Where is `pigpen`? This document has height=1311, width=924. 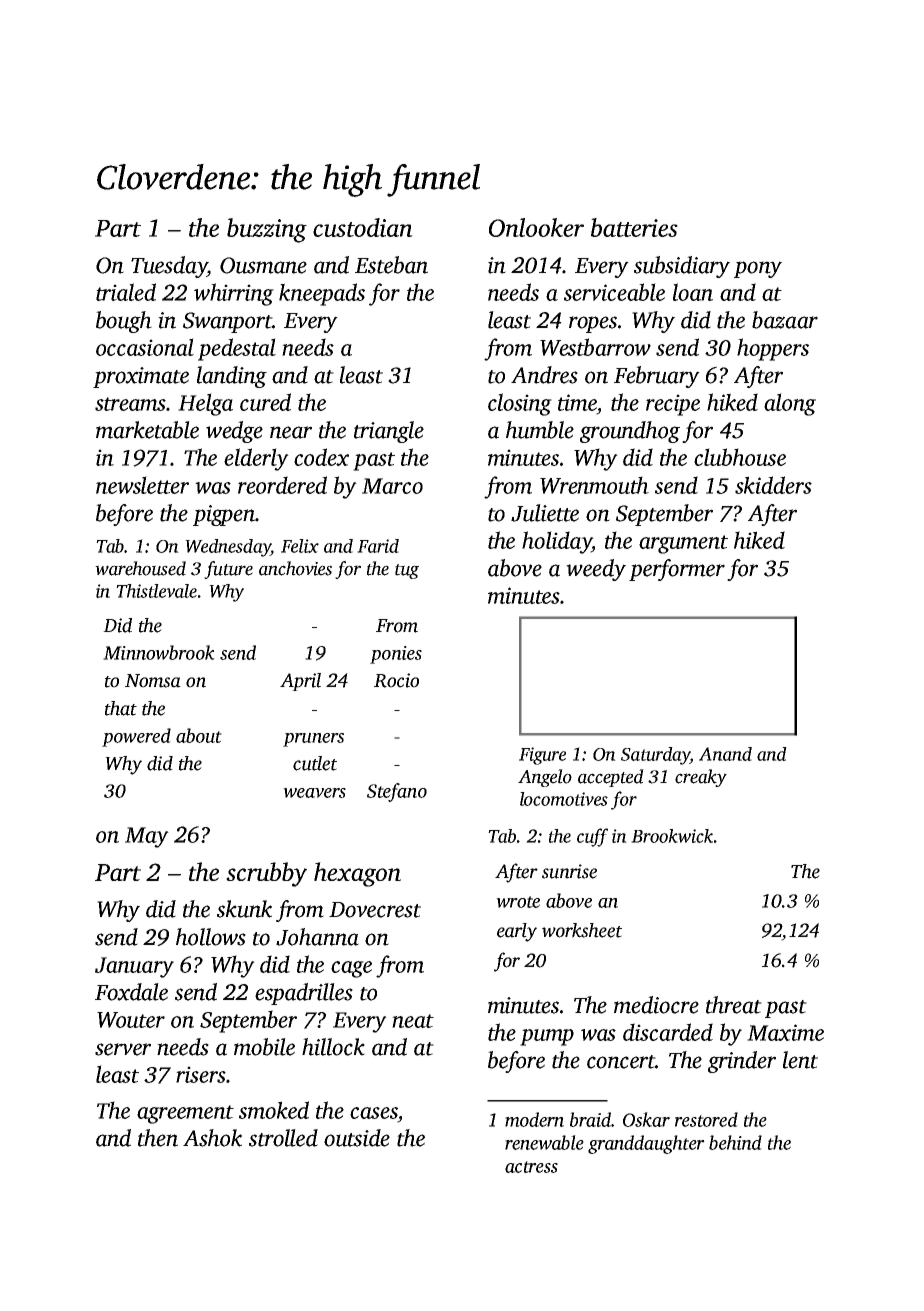 pigpen is located at coordinates (224, 515).
